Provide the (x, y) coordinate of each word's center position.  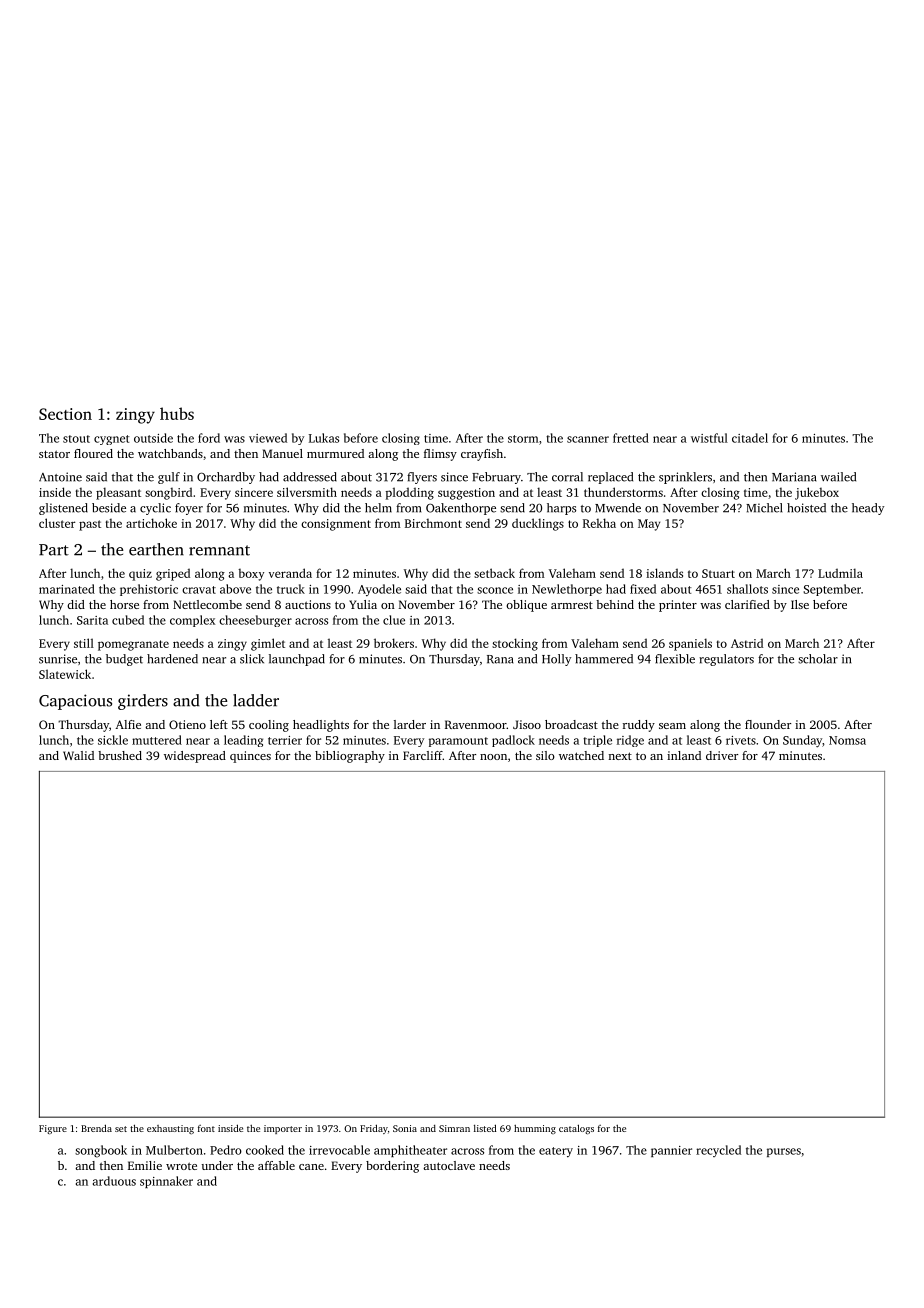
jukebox (817, 493)
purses (784, 1152)
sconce (495, 590)
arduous (114, 1181)
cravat (199, 590)
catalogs (576, 1129)
